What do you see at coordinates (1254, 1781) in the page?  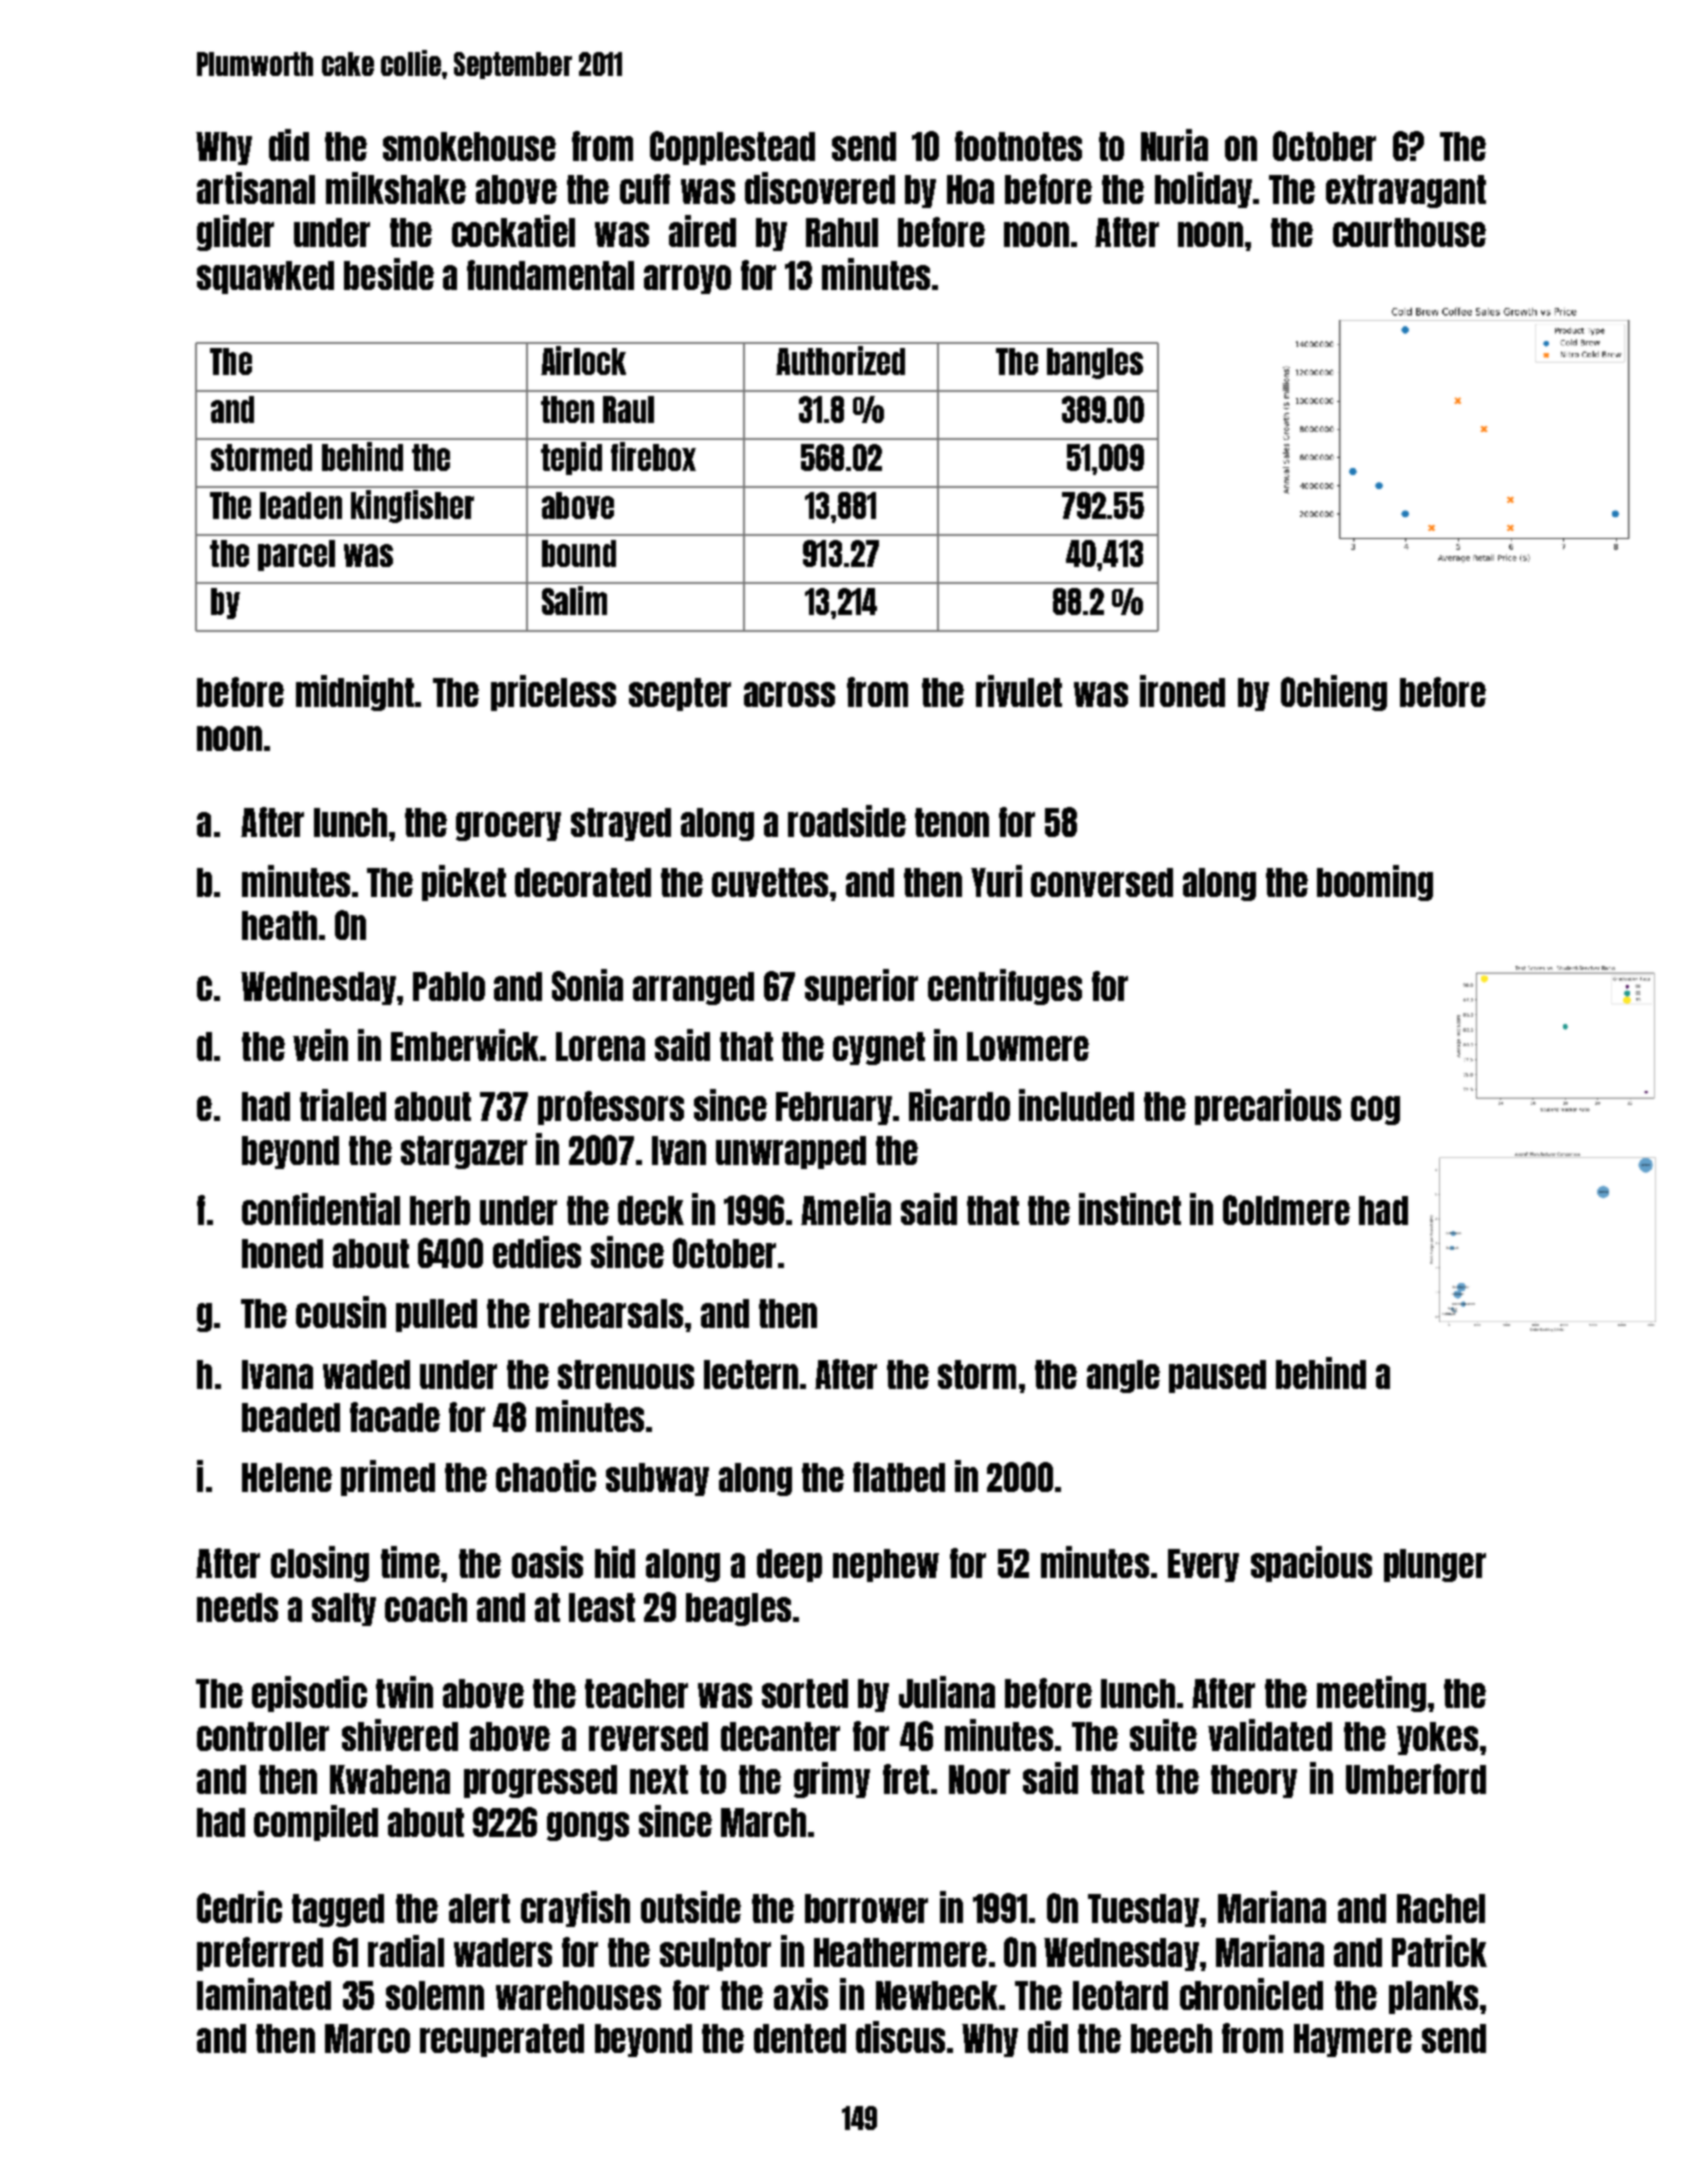 I see `theory` at bounding box center [1254, 1781].
